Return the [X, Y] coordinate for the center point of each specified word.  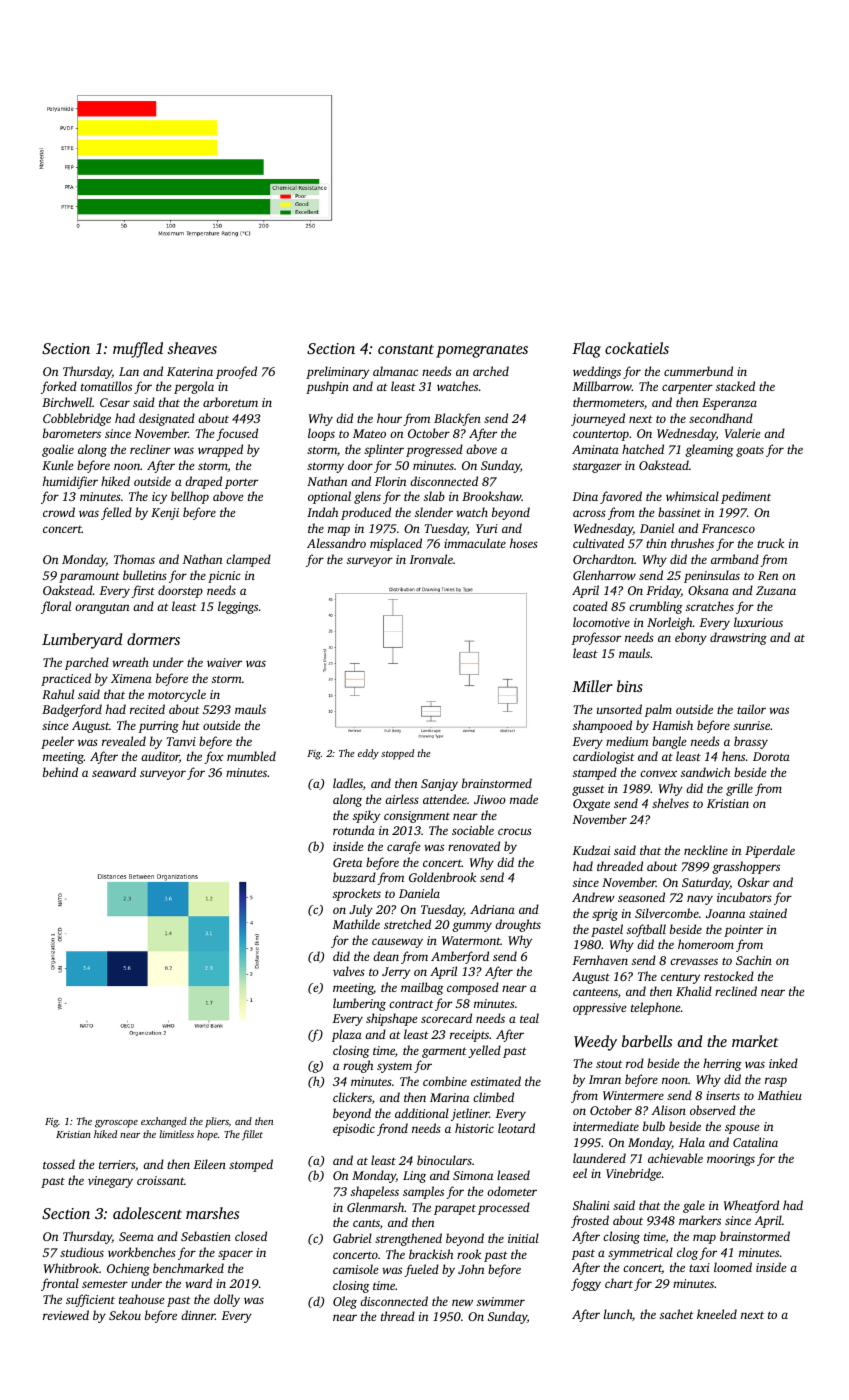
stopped [397, 754]
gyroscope [116, 1124]
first [143, 591]
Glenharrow [604, 575]
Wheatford [751, 1206]
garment [444, 1052]
